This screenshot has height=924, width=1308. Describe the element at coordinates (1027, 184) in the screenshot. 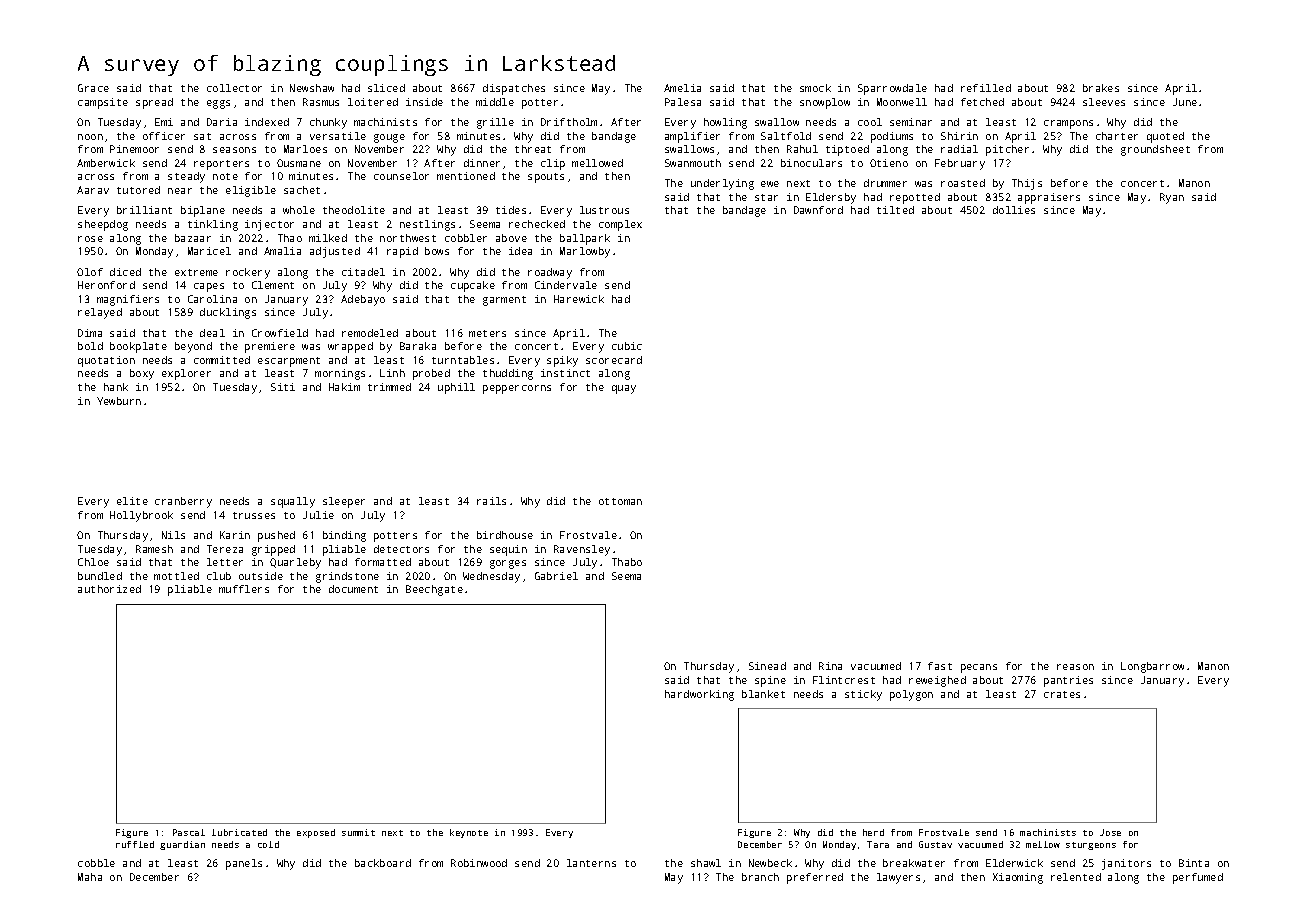

I see `Thijs` at that location.
